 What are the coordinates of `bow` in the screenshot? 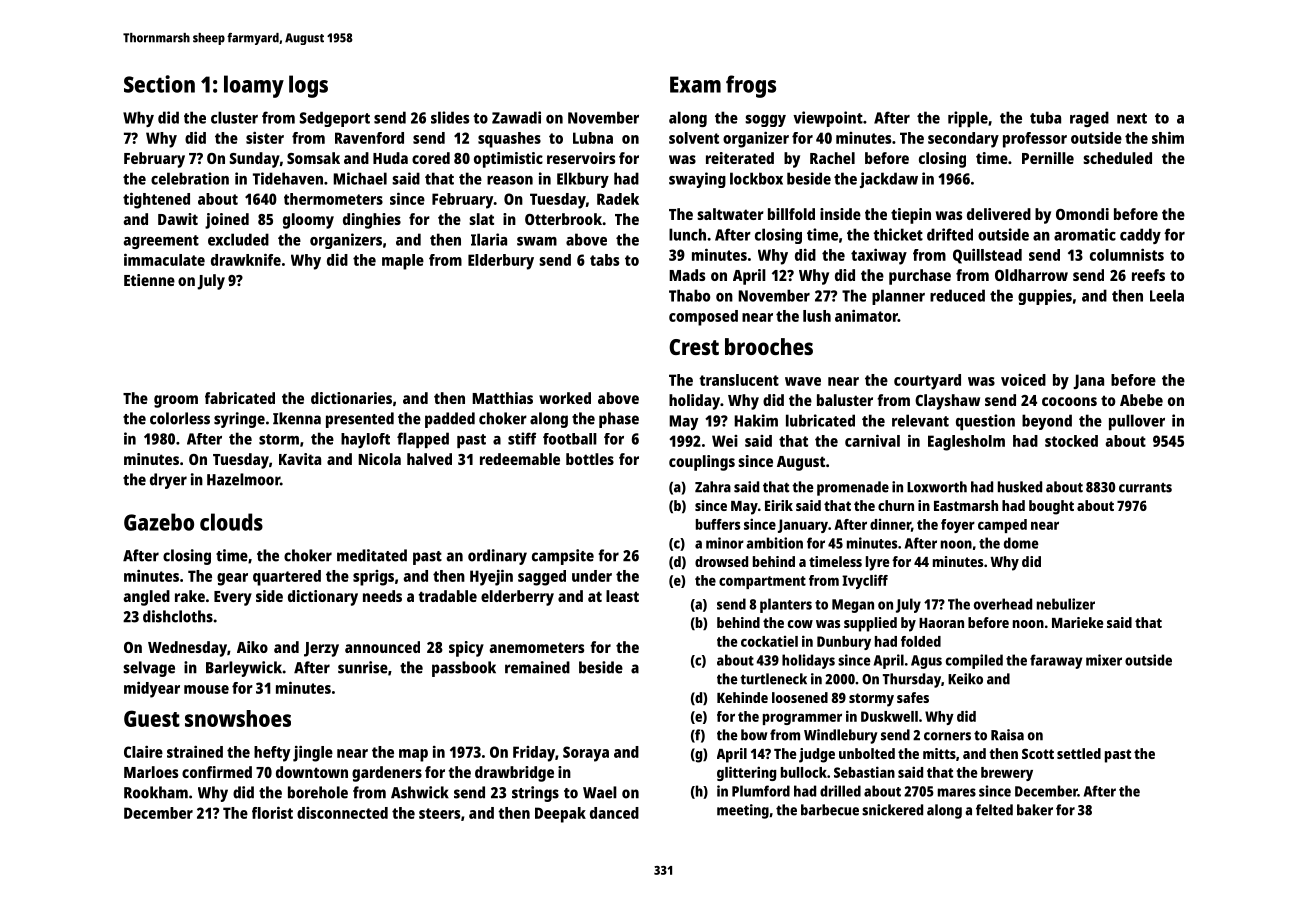 It's located at (754, 735).
